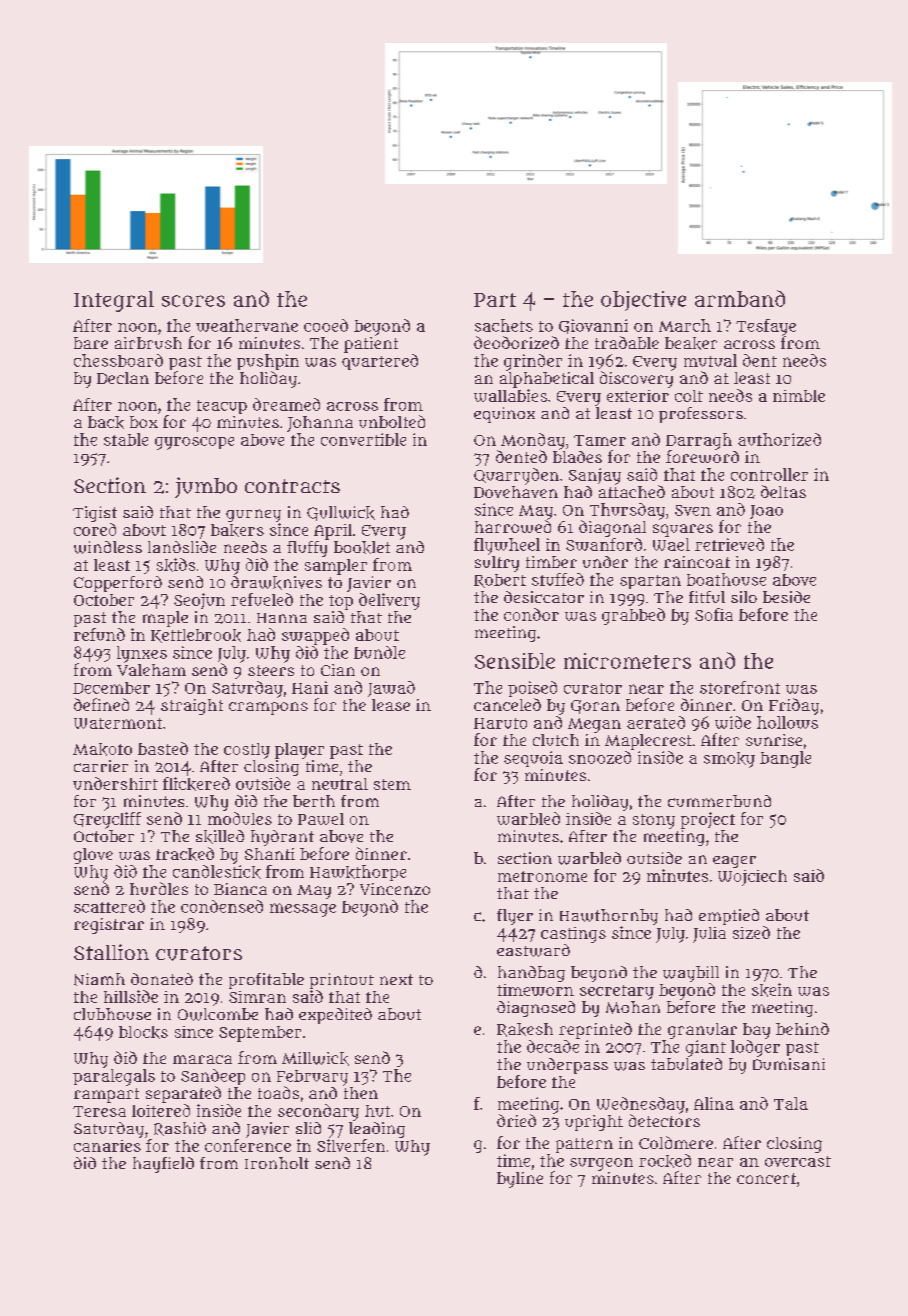 Image resolution: width=908 pixels, height=1316 pixels. What do you see at coordinates (656, 722) in the image?
I see `aerated` at bounding box center [656, 722].
